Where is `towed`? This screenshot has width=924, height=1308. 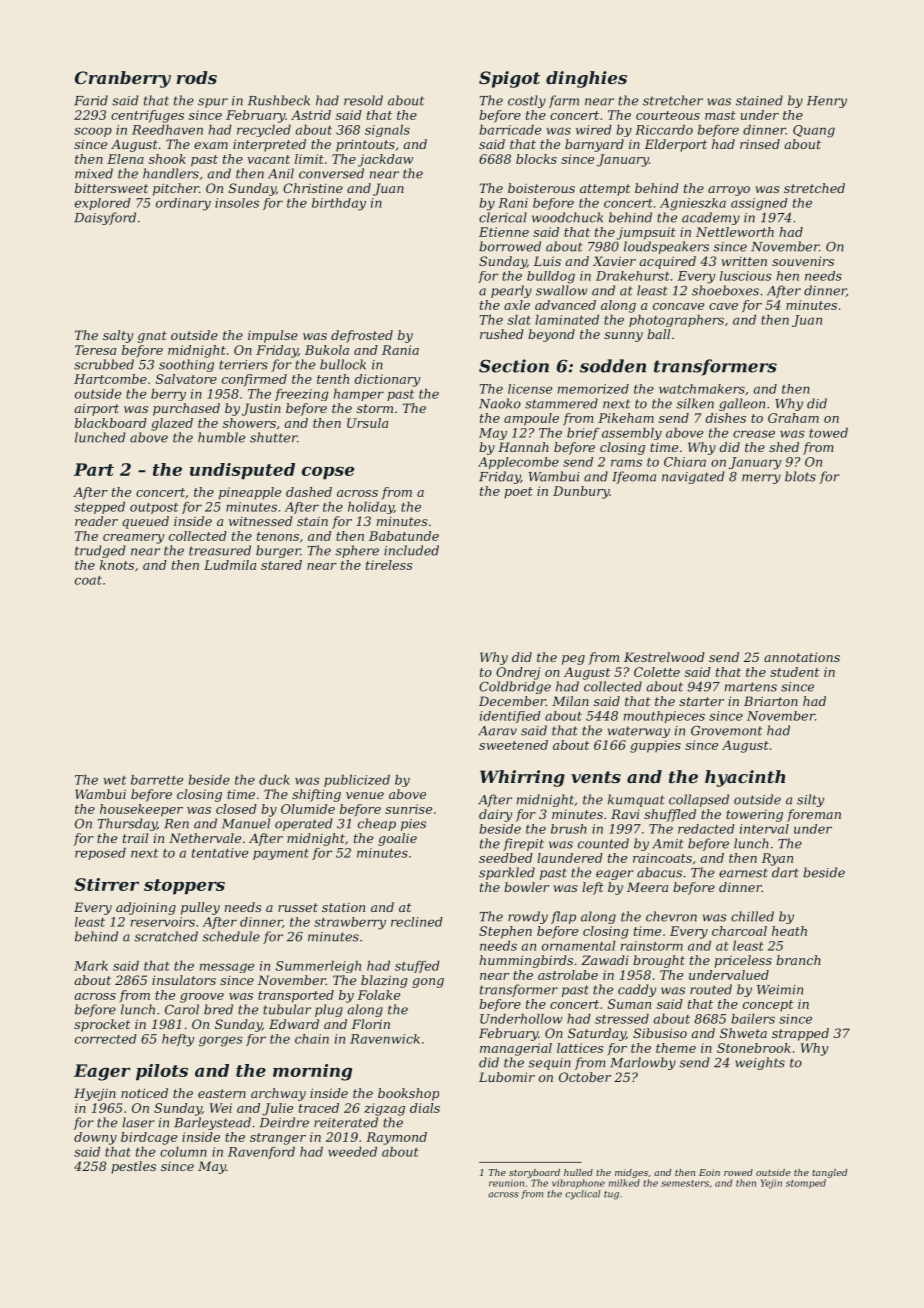
towed is located at coordinates (828, 433).
